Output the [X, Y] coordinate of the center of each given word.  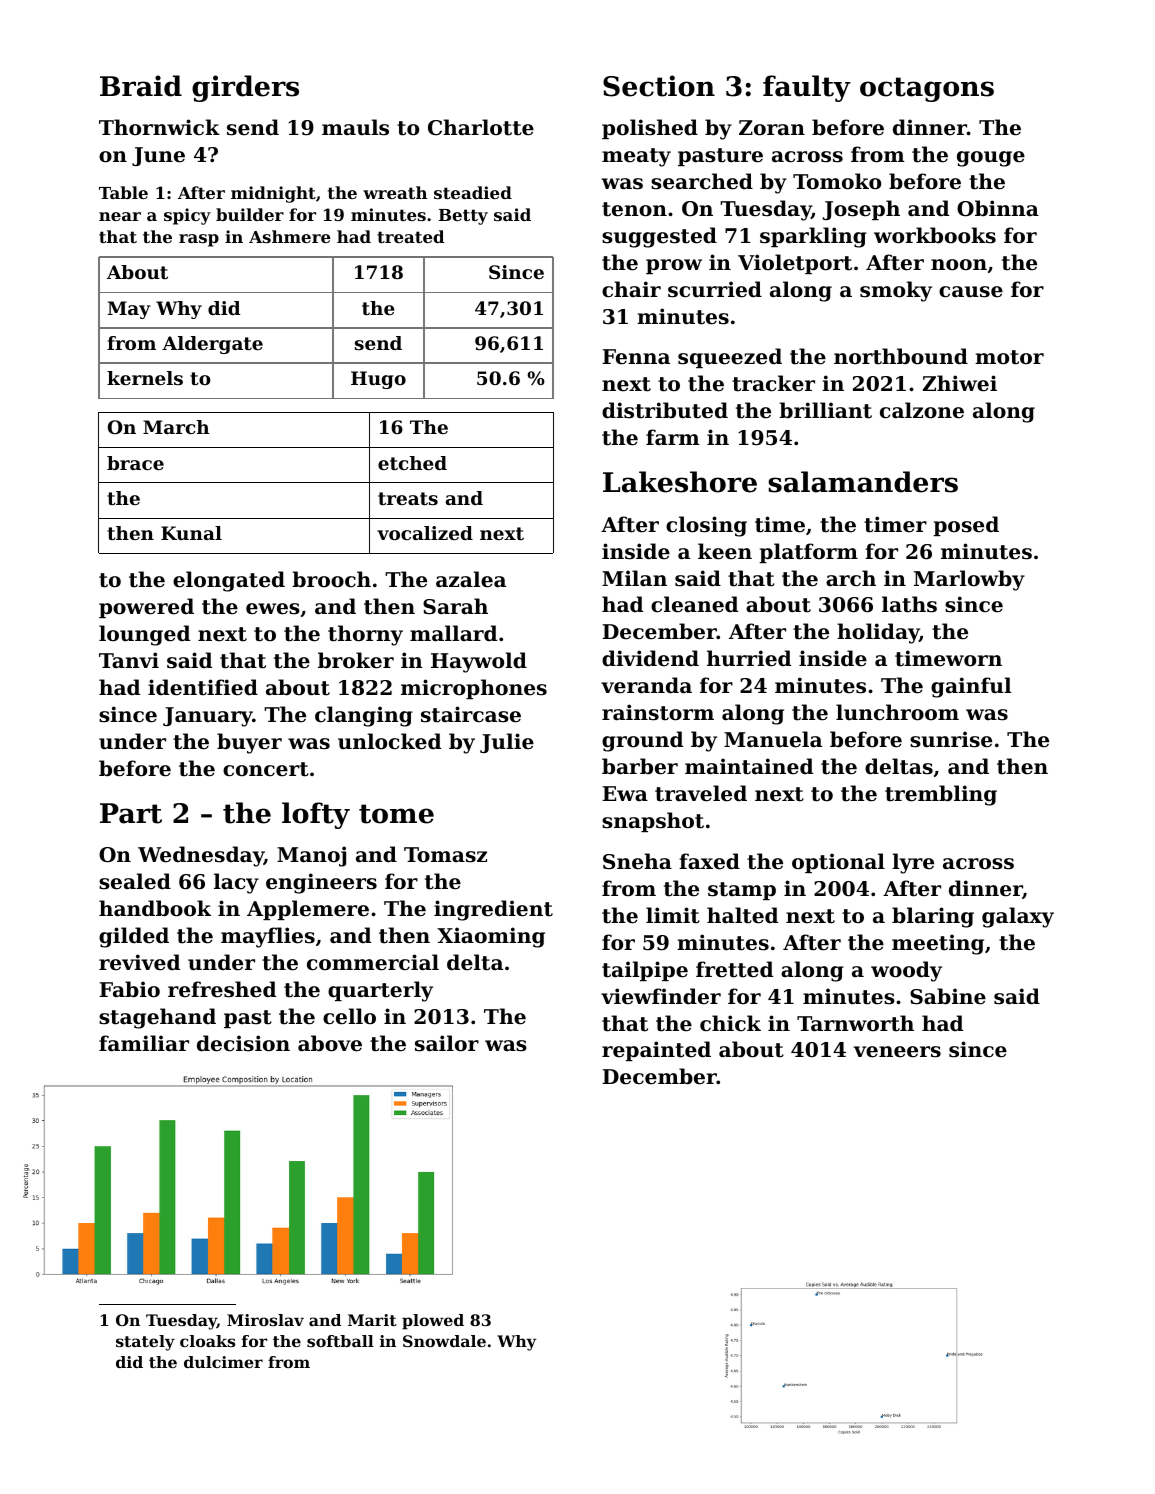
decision [243, 1043]
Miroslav [265, 1320]
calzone [922, 410]
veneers [897, 1052]
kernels [145, 378]
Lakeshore [680, 482]
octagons [927, 89]
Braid [141, 86]
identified [203, 687]
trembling [941, 795]
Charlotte [481, 127]
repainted [656, 1051]
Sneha [637, 861]
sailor [447, 1043]
